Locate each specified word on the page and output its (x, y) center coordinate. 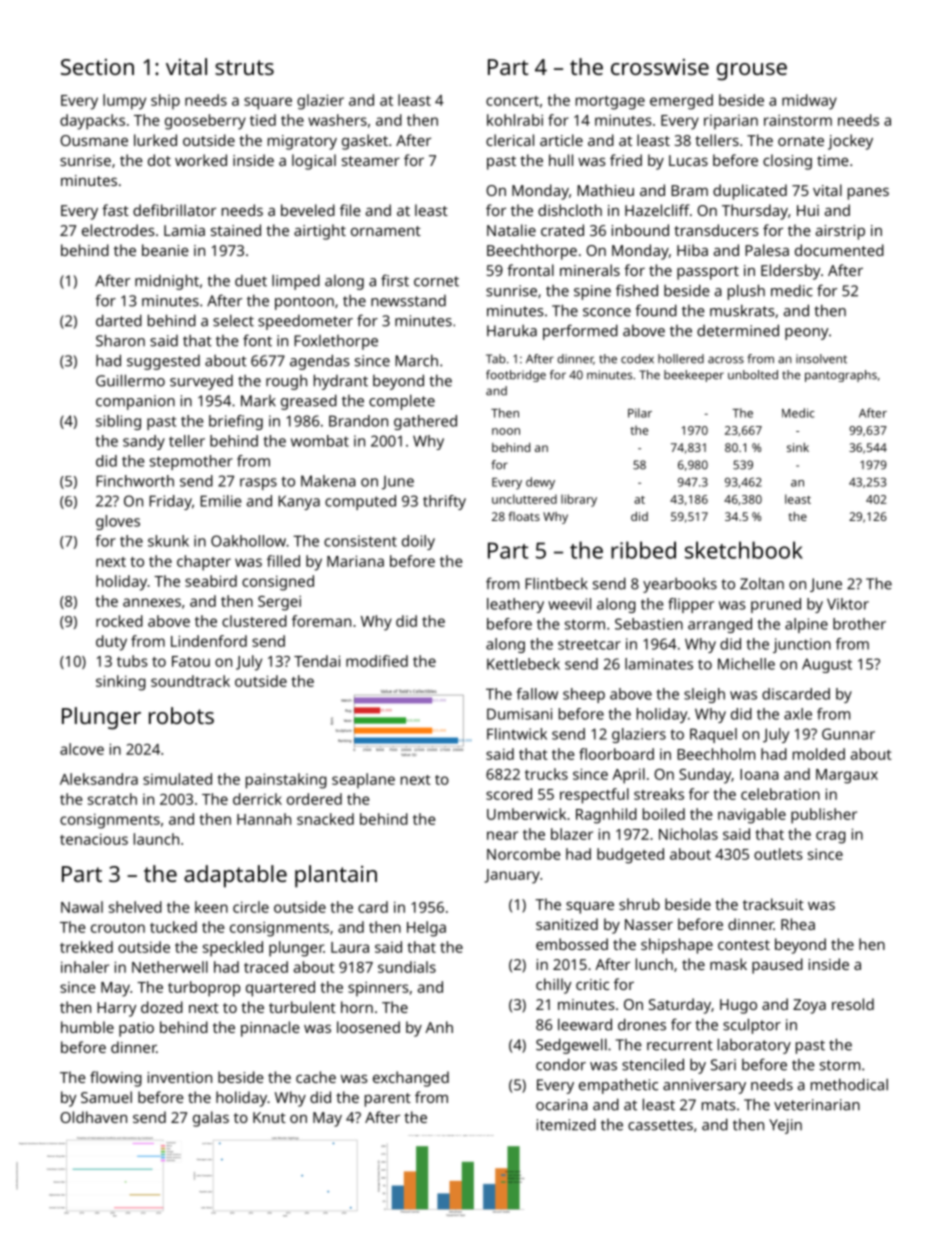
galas (211, 1119)
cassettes (660, 1125)
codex (637, 359)
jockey (850, 142)
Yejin (785, 1126)
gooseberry (205, 122)
